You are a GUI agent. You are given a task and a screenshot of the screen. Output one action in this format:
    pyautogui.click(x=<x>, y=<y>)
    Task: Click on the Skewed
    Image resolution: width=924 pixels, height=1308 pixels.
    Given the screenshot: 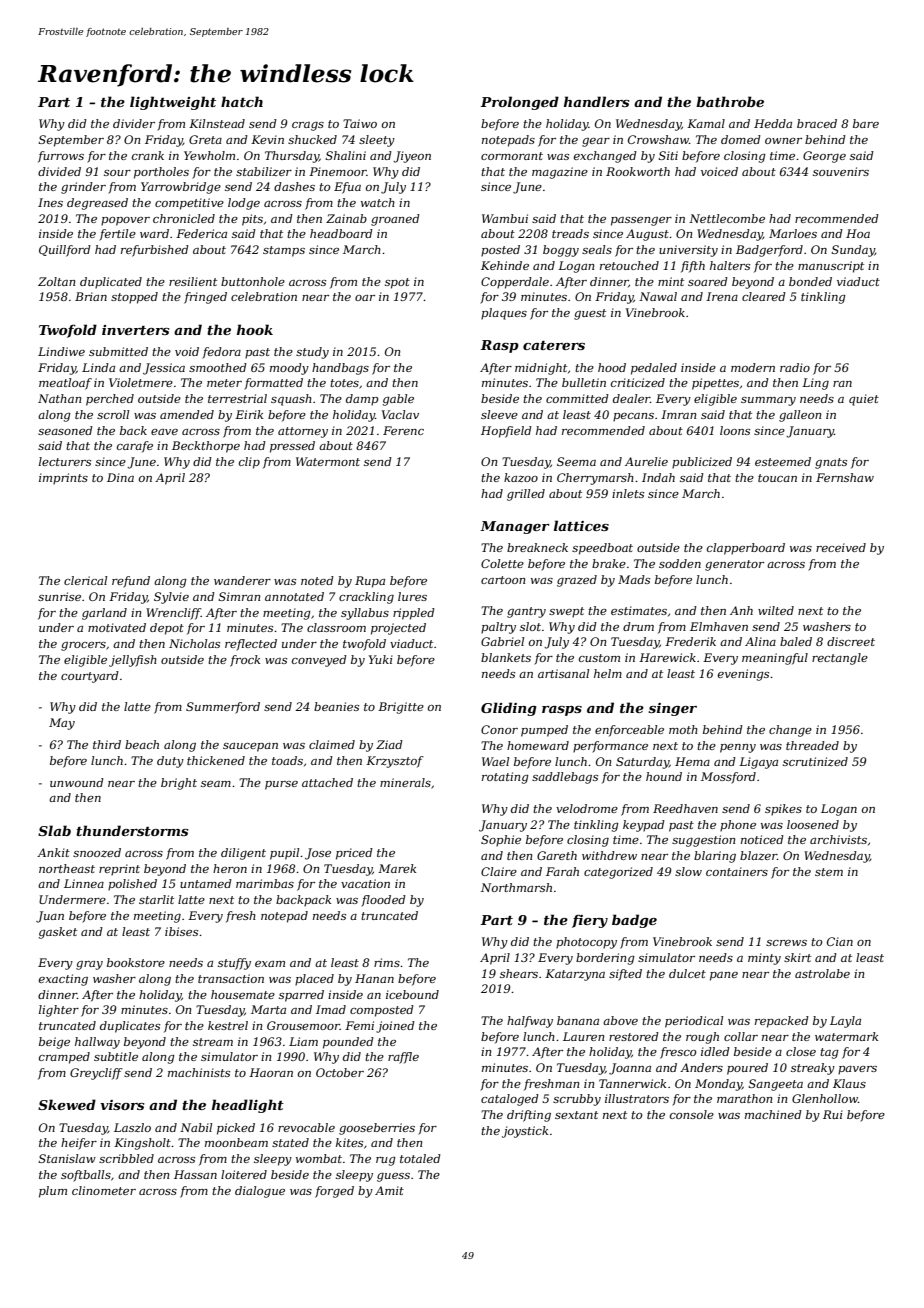 What is the action you would take?
    pyautogui.click(x=67, y=1104)
